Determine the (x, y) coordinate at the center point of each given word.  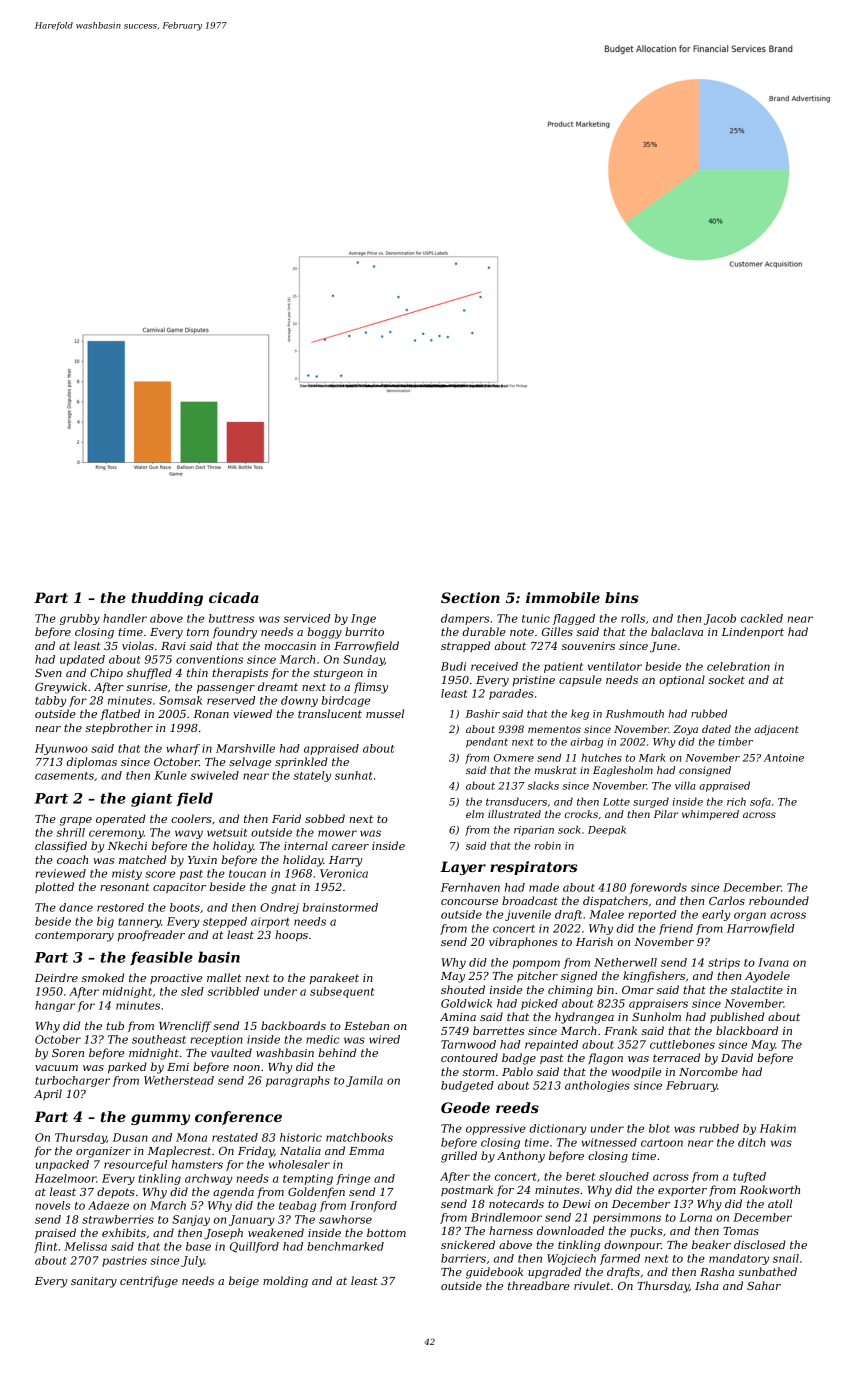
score (160, 874)
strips (724, 963)
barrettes (498, 1030)
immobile (563, 597)
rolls (633, 618)
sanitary (94, 1282)
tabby (51, 701)
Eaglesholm (623, 771)
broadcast (530, 900)
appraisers (658, 1004)
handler (125, 618)
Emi (178, 1067)
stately (312, 776)
